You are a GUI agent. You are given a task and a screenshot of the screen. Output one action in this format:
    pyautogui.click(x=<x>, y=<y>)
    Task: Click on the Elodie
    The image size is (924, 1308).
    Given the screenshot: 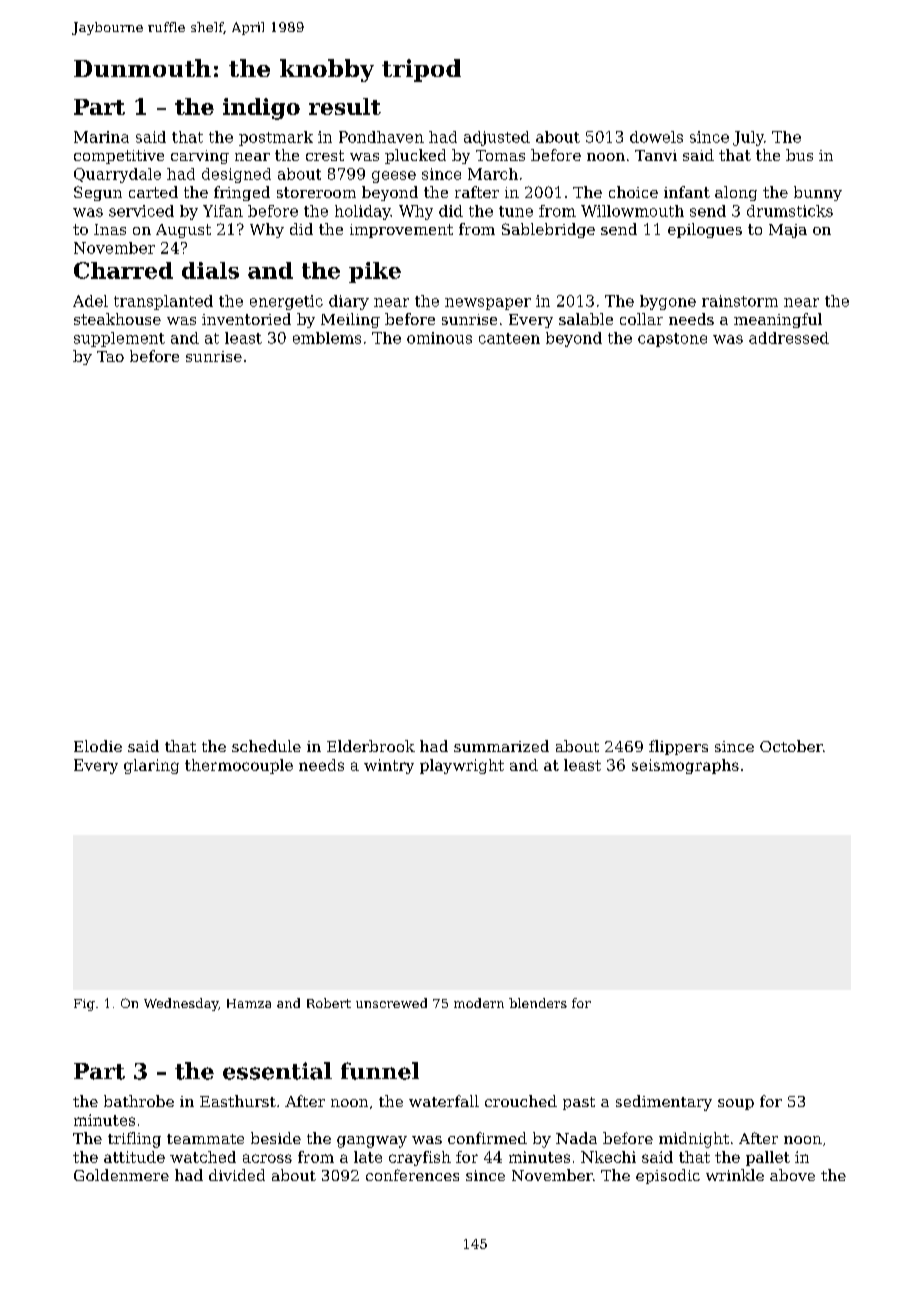 What is the action you would take?
    pyautogui.click(x=98, y=746)
